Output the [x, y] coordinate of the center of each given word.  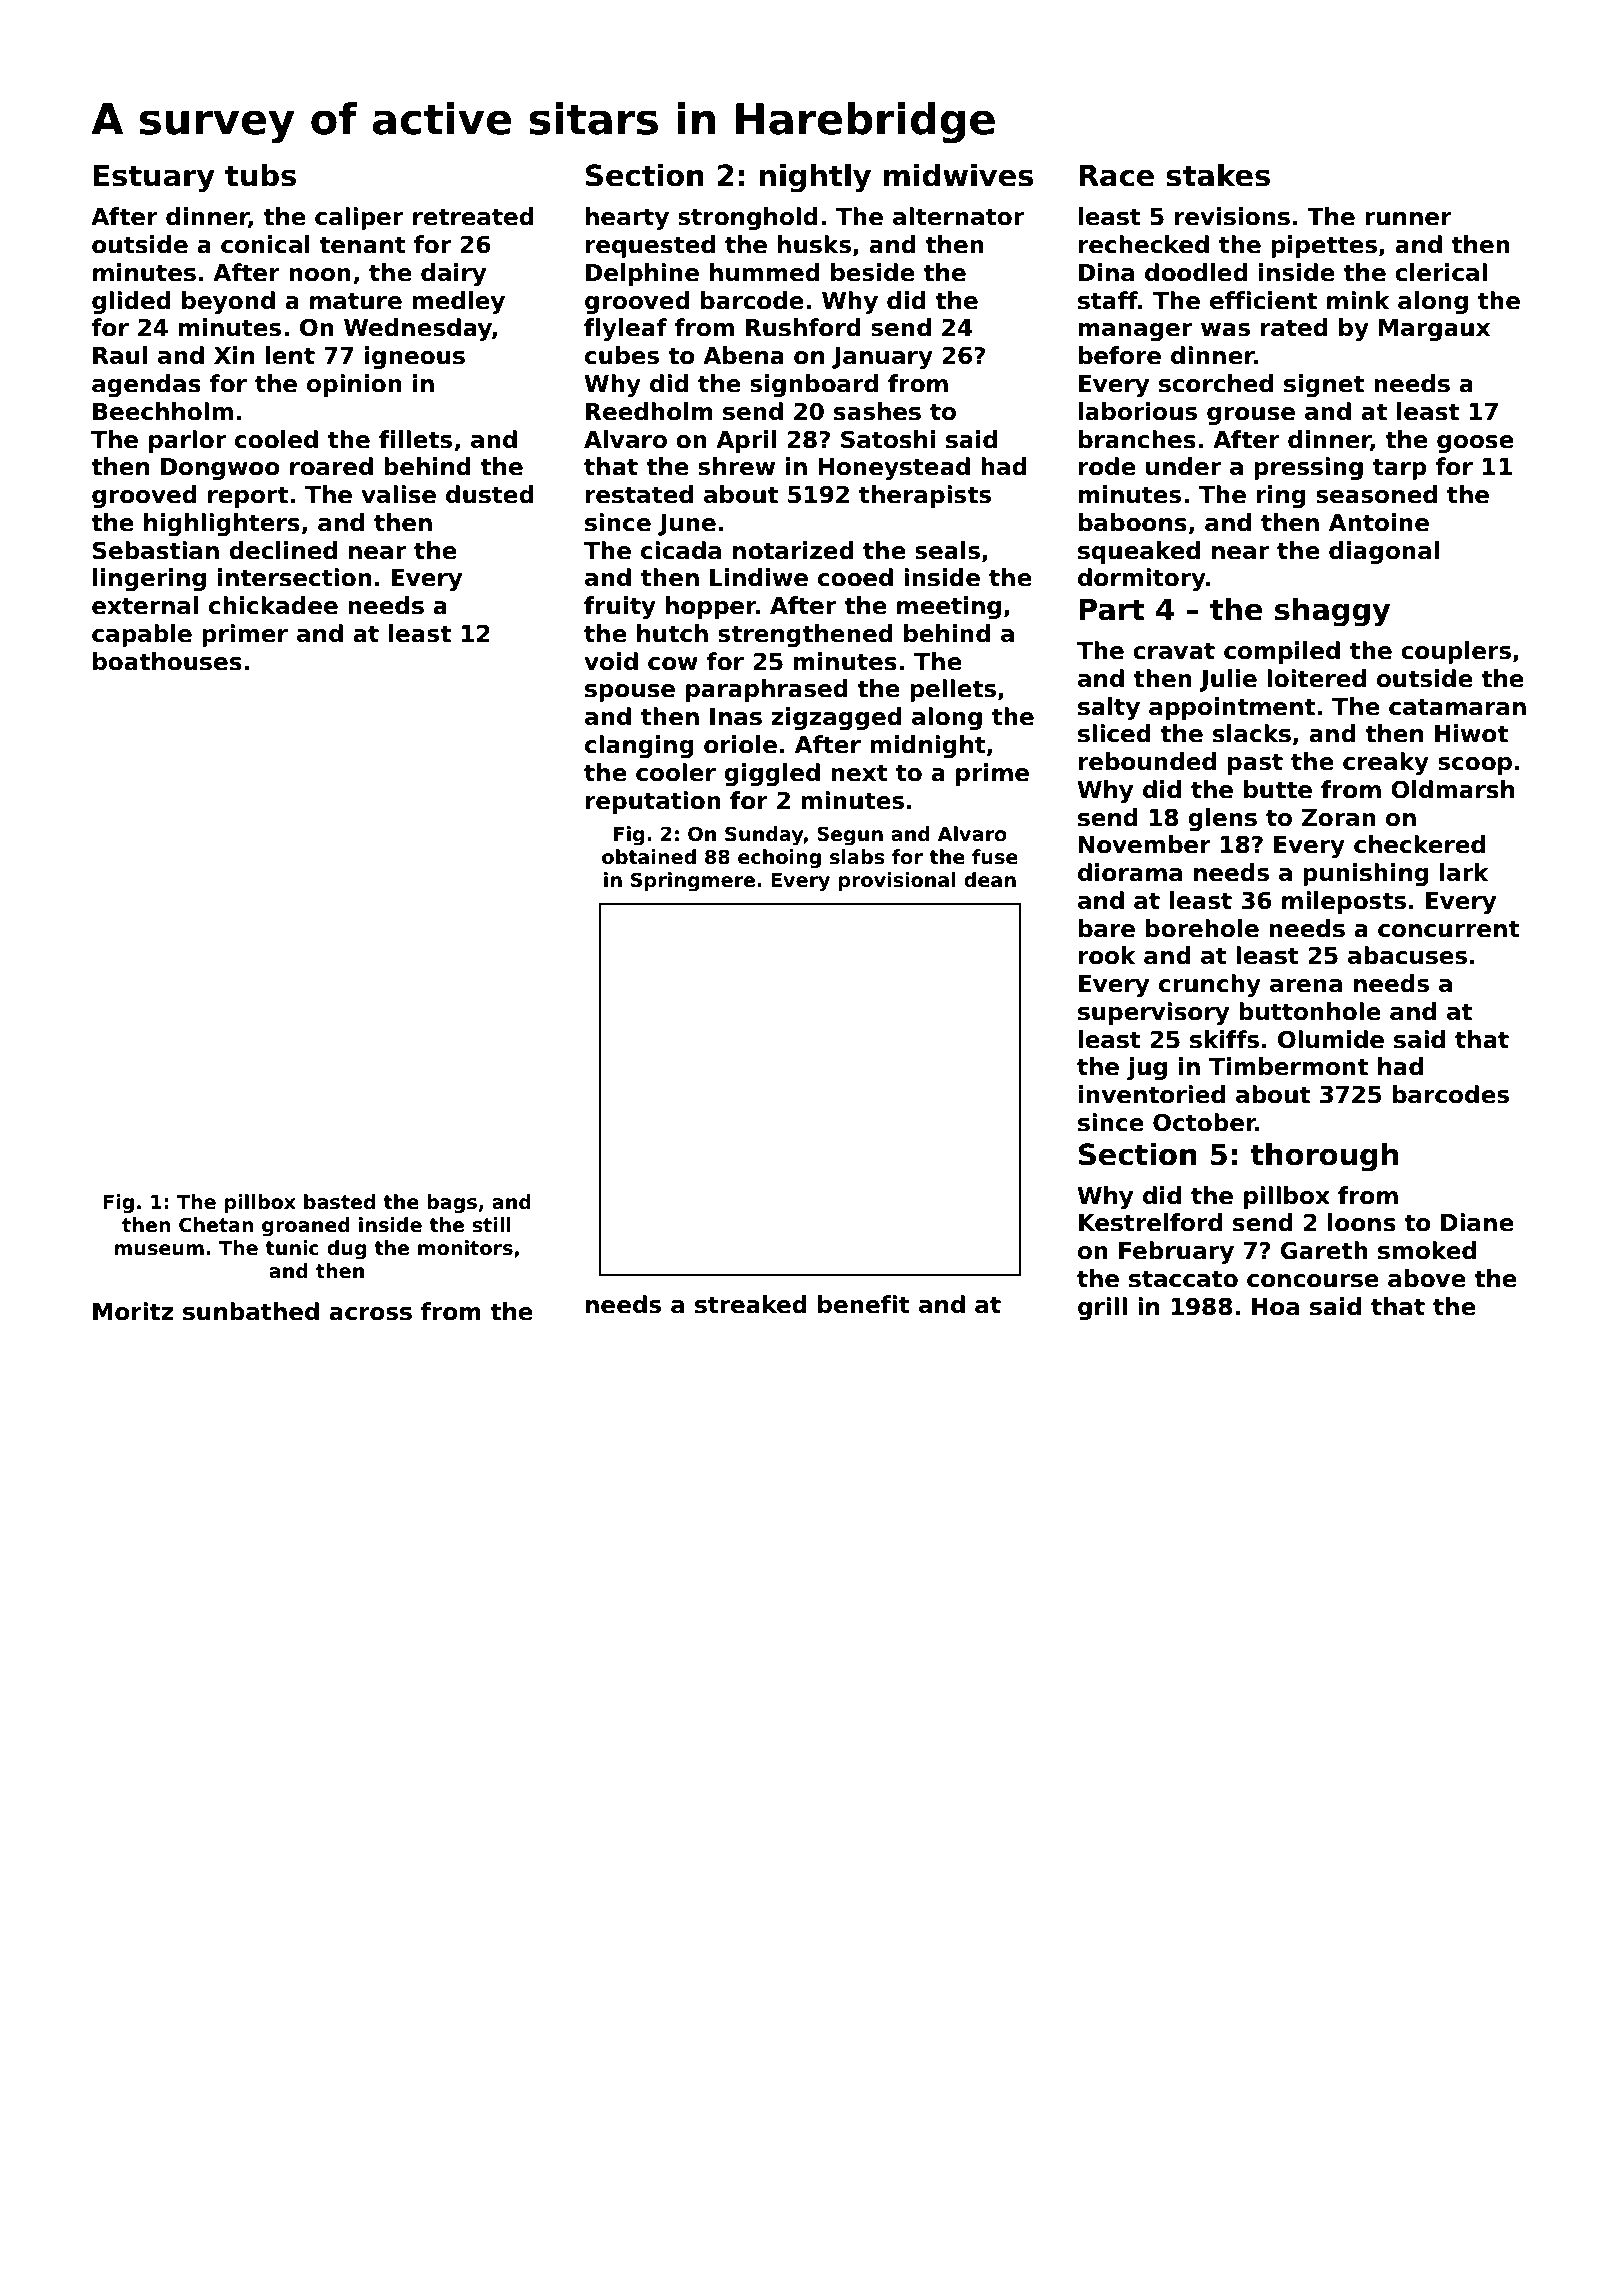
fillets [415, 439]
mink [1358, 300]
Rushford [803, 327]
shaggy [1332, 612]
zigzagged [836, 718]
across [370, 1314]
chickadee [273, 605]
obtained [649, 857]
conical [265, 244]
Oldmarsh [1452, 789]
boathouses [167, 661]
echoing [779, 858]
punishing [1366, 874]
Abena [743, 355]
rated [1294, 327]
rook [1107, 955]
